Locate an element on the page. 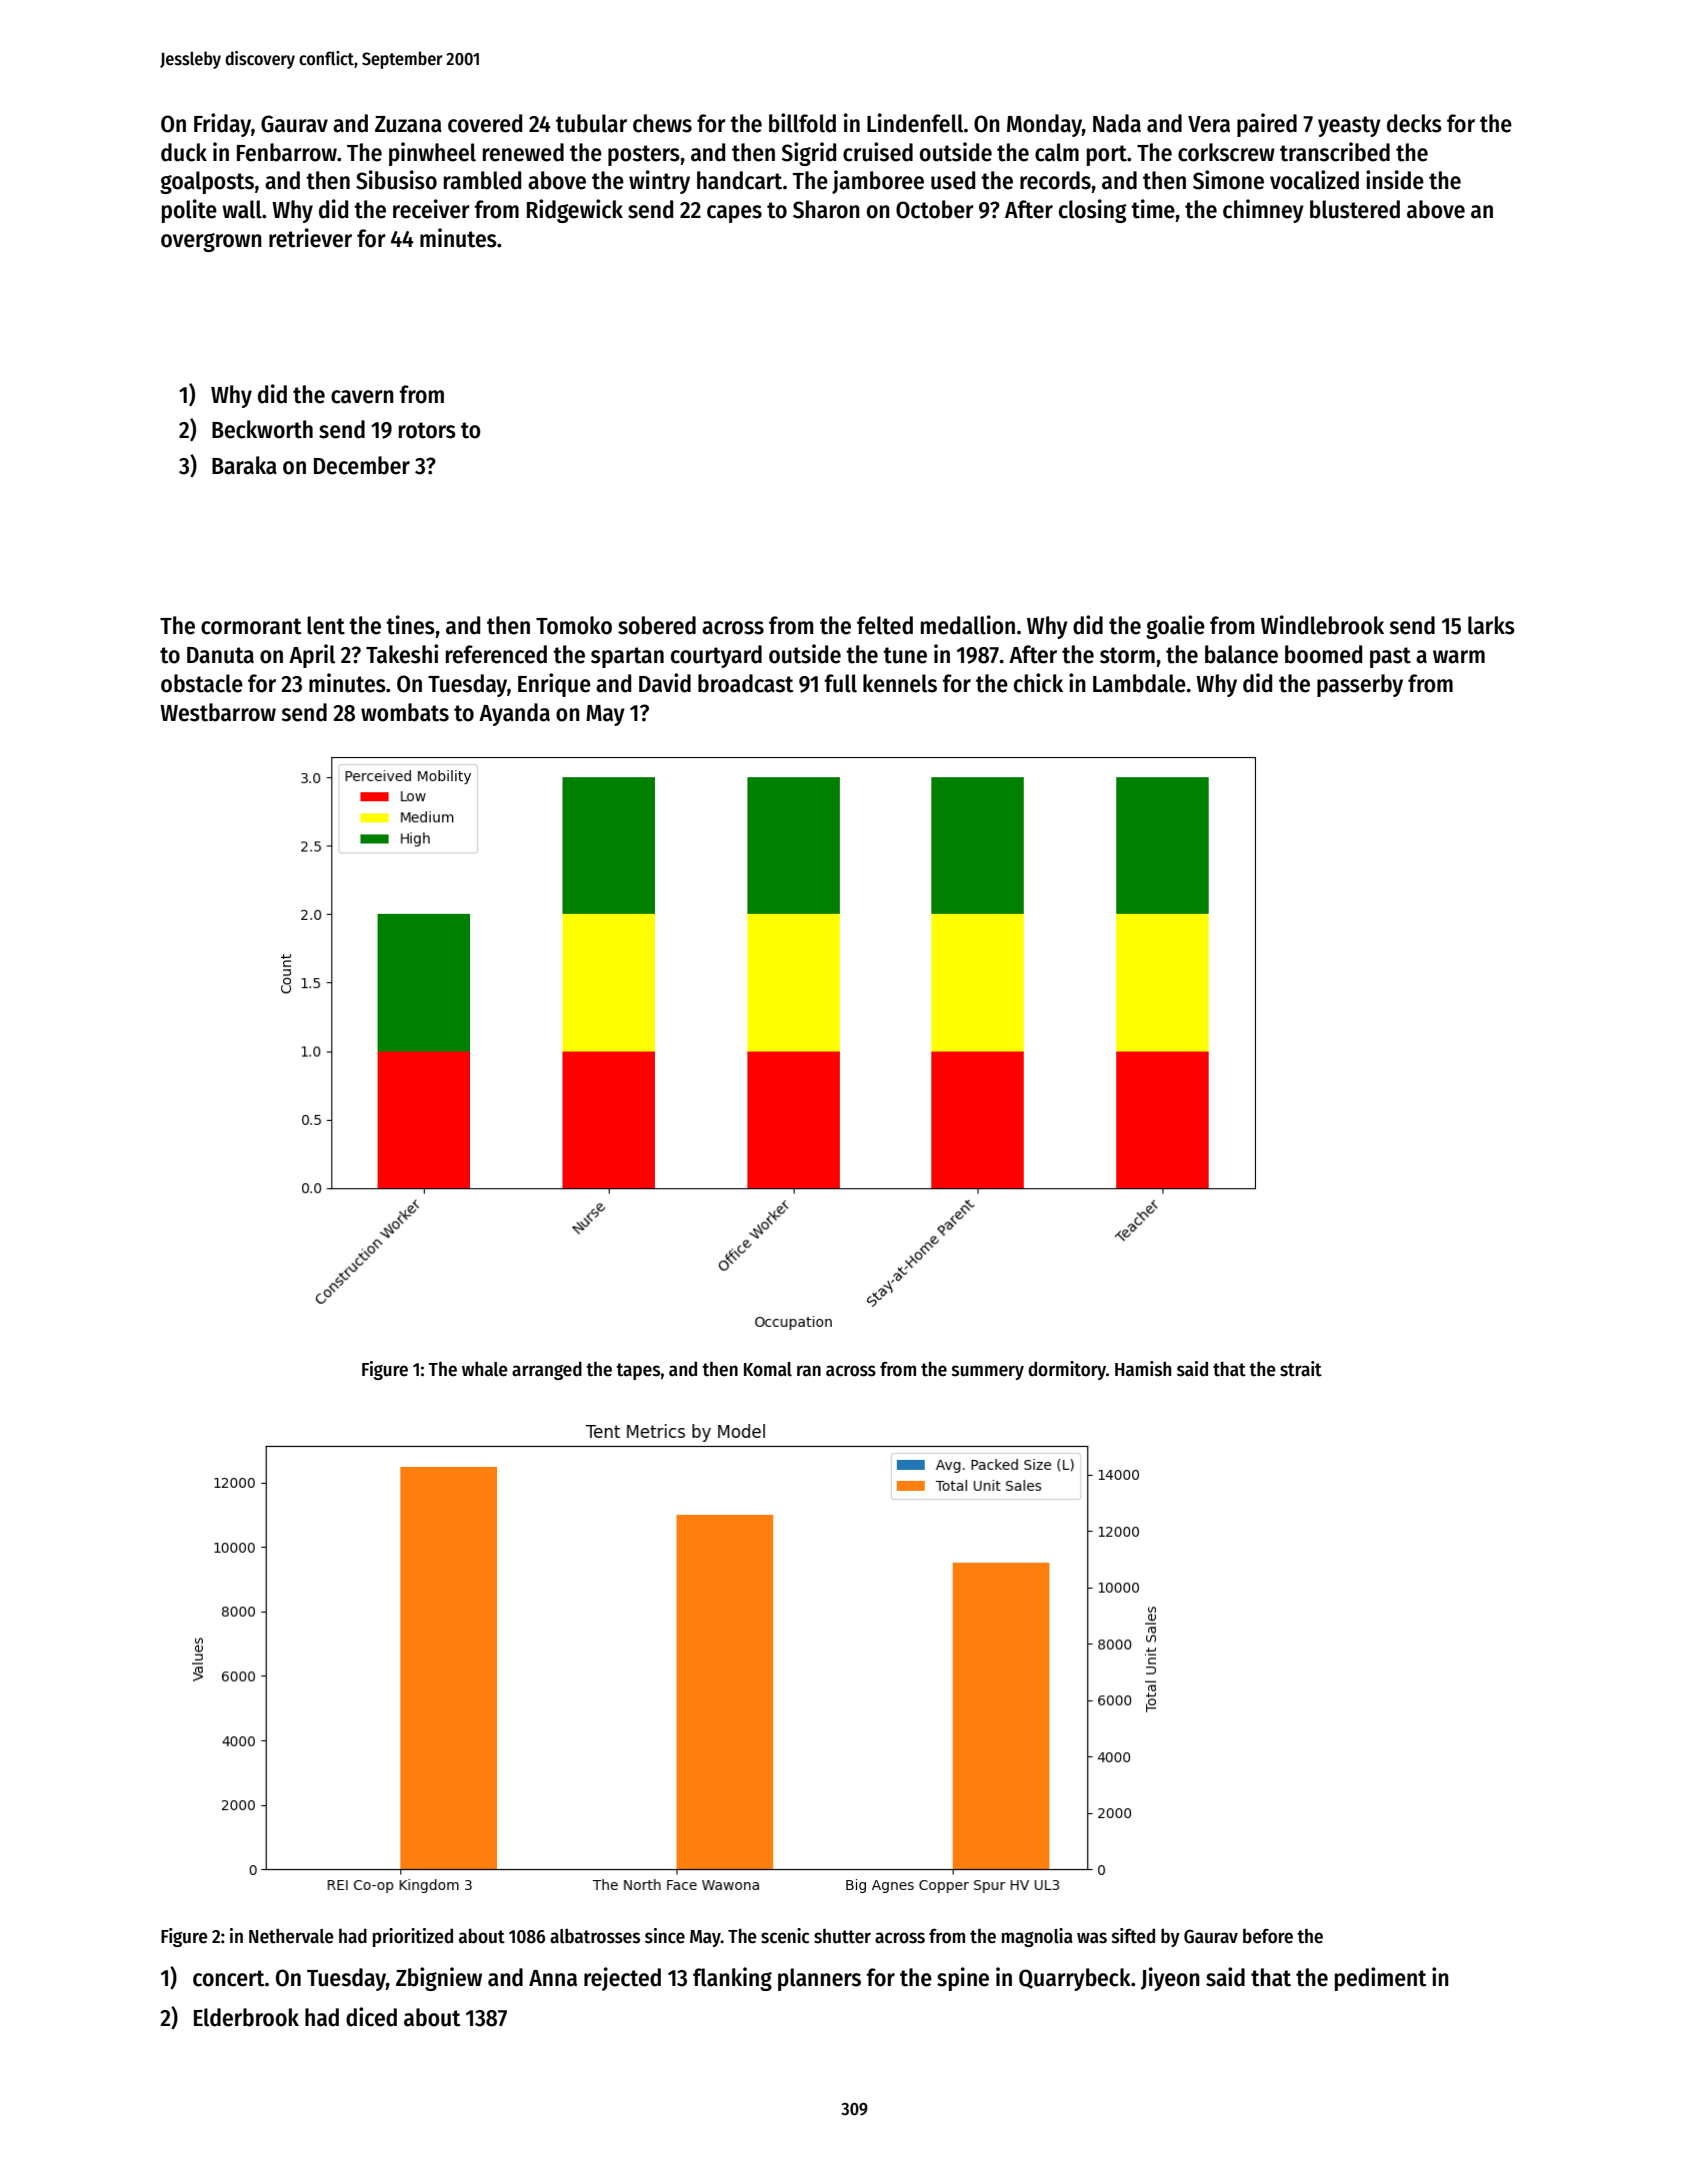 This page has width=1683, height=2178. summery is located at coordinates (988, 1372).
